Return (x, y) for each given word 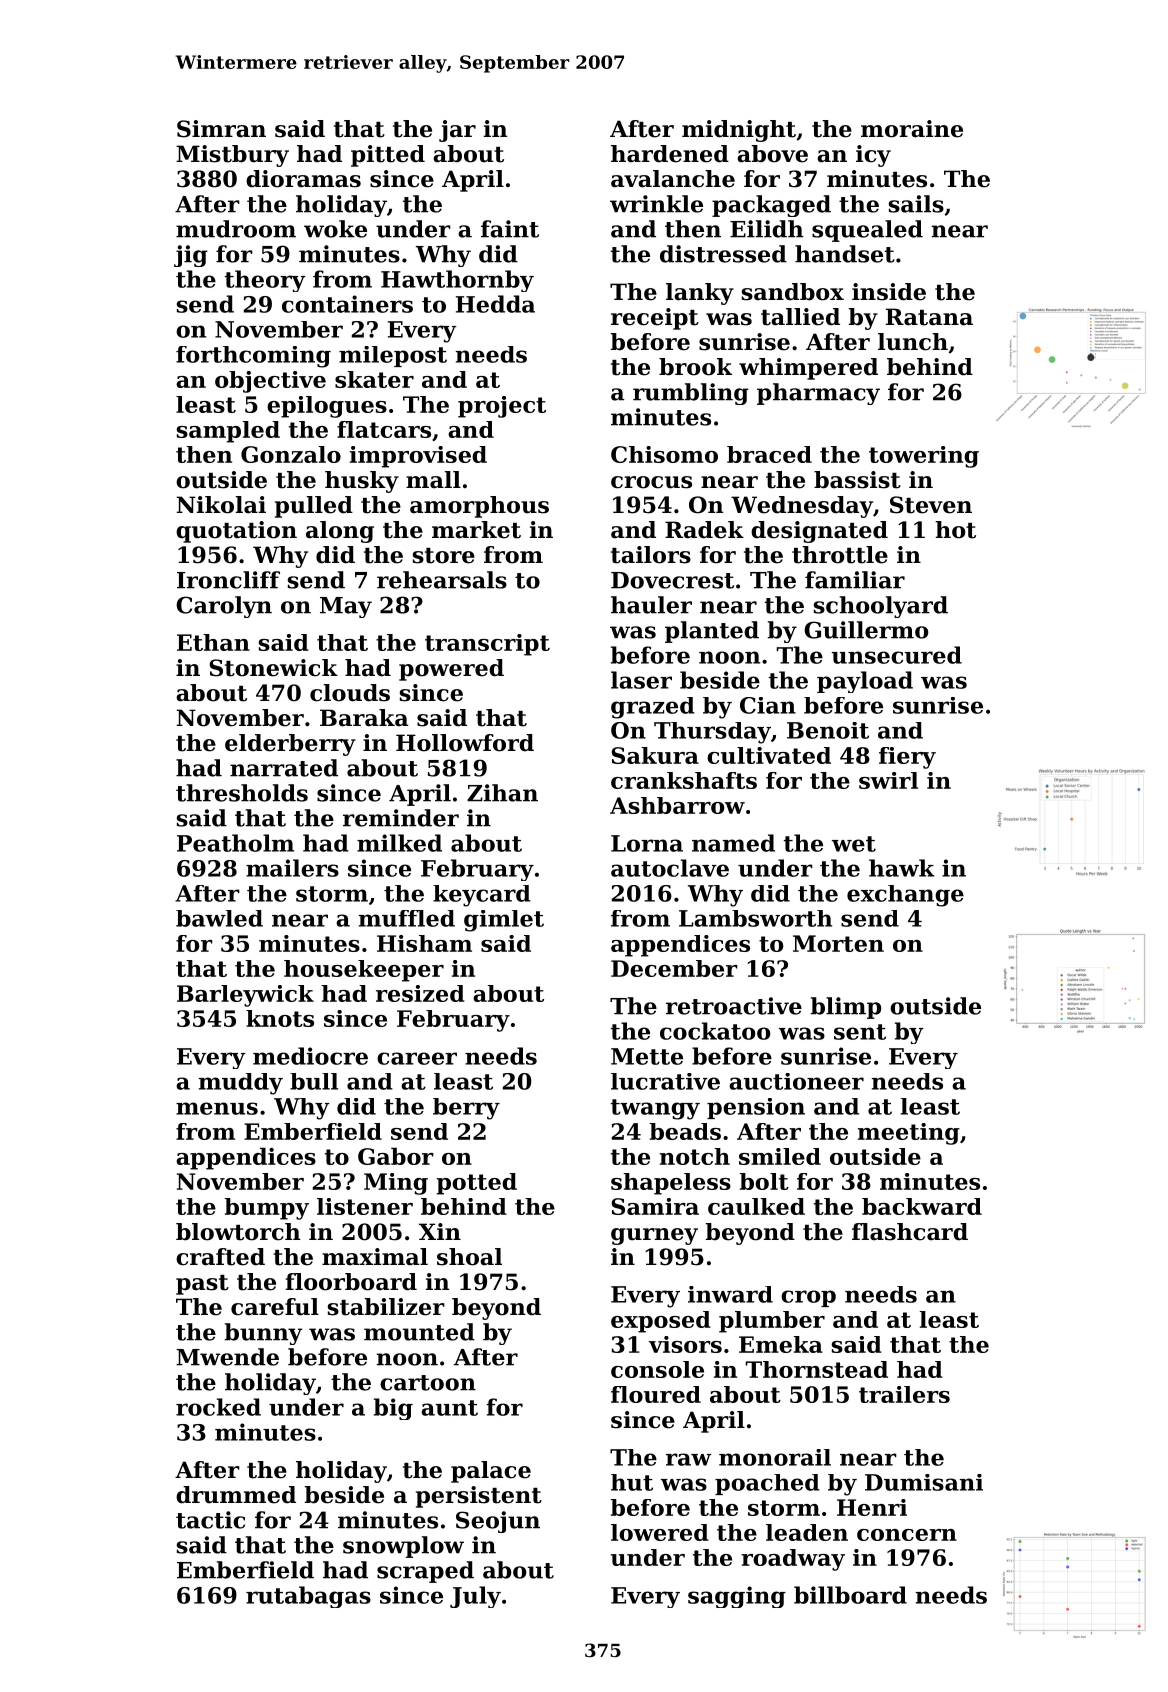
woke (335, 229)
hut (632, 1482)
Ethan (213, 642)
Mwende (227, 1357)
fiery (907, 758)
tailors (651, 555)
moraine (912, 129)
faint (510, 229)
